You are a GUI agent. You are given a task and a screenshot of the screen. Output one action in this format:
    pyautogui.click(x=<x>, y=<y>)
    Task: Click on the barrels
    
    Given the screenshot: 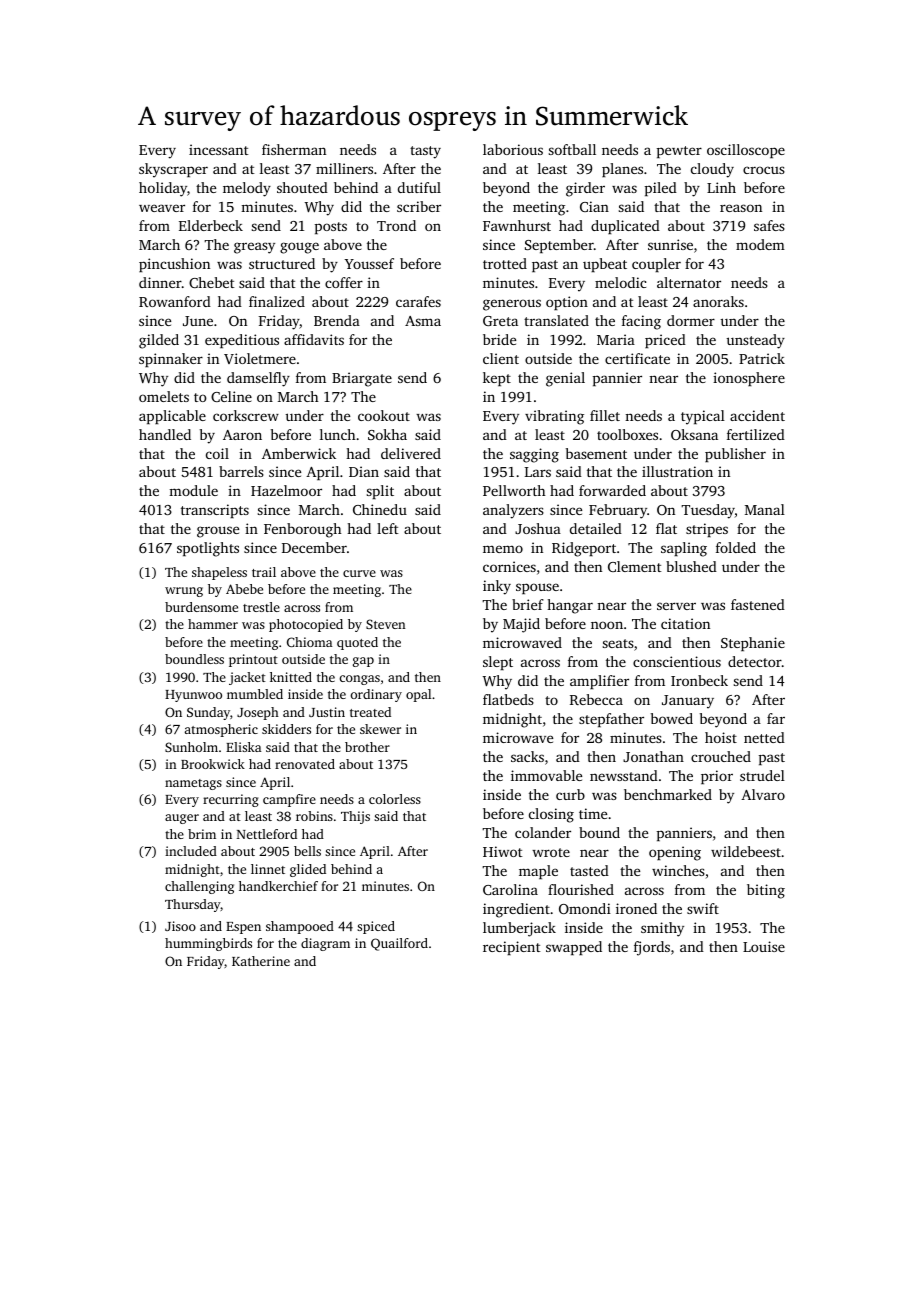 What is the action you would take?
    pyautogui.click(x=241, y=471)
